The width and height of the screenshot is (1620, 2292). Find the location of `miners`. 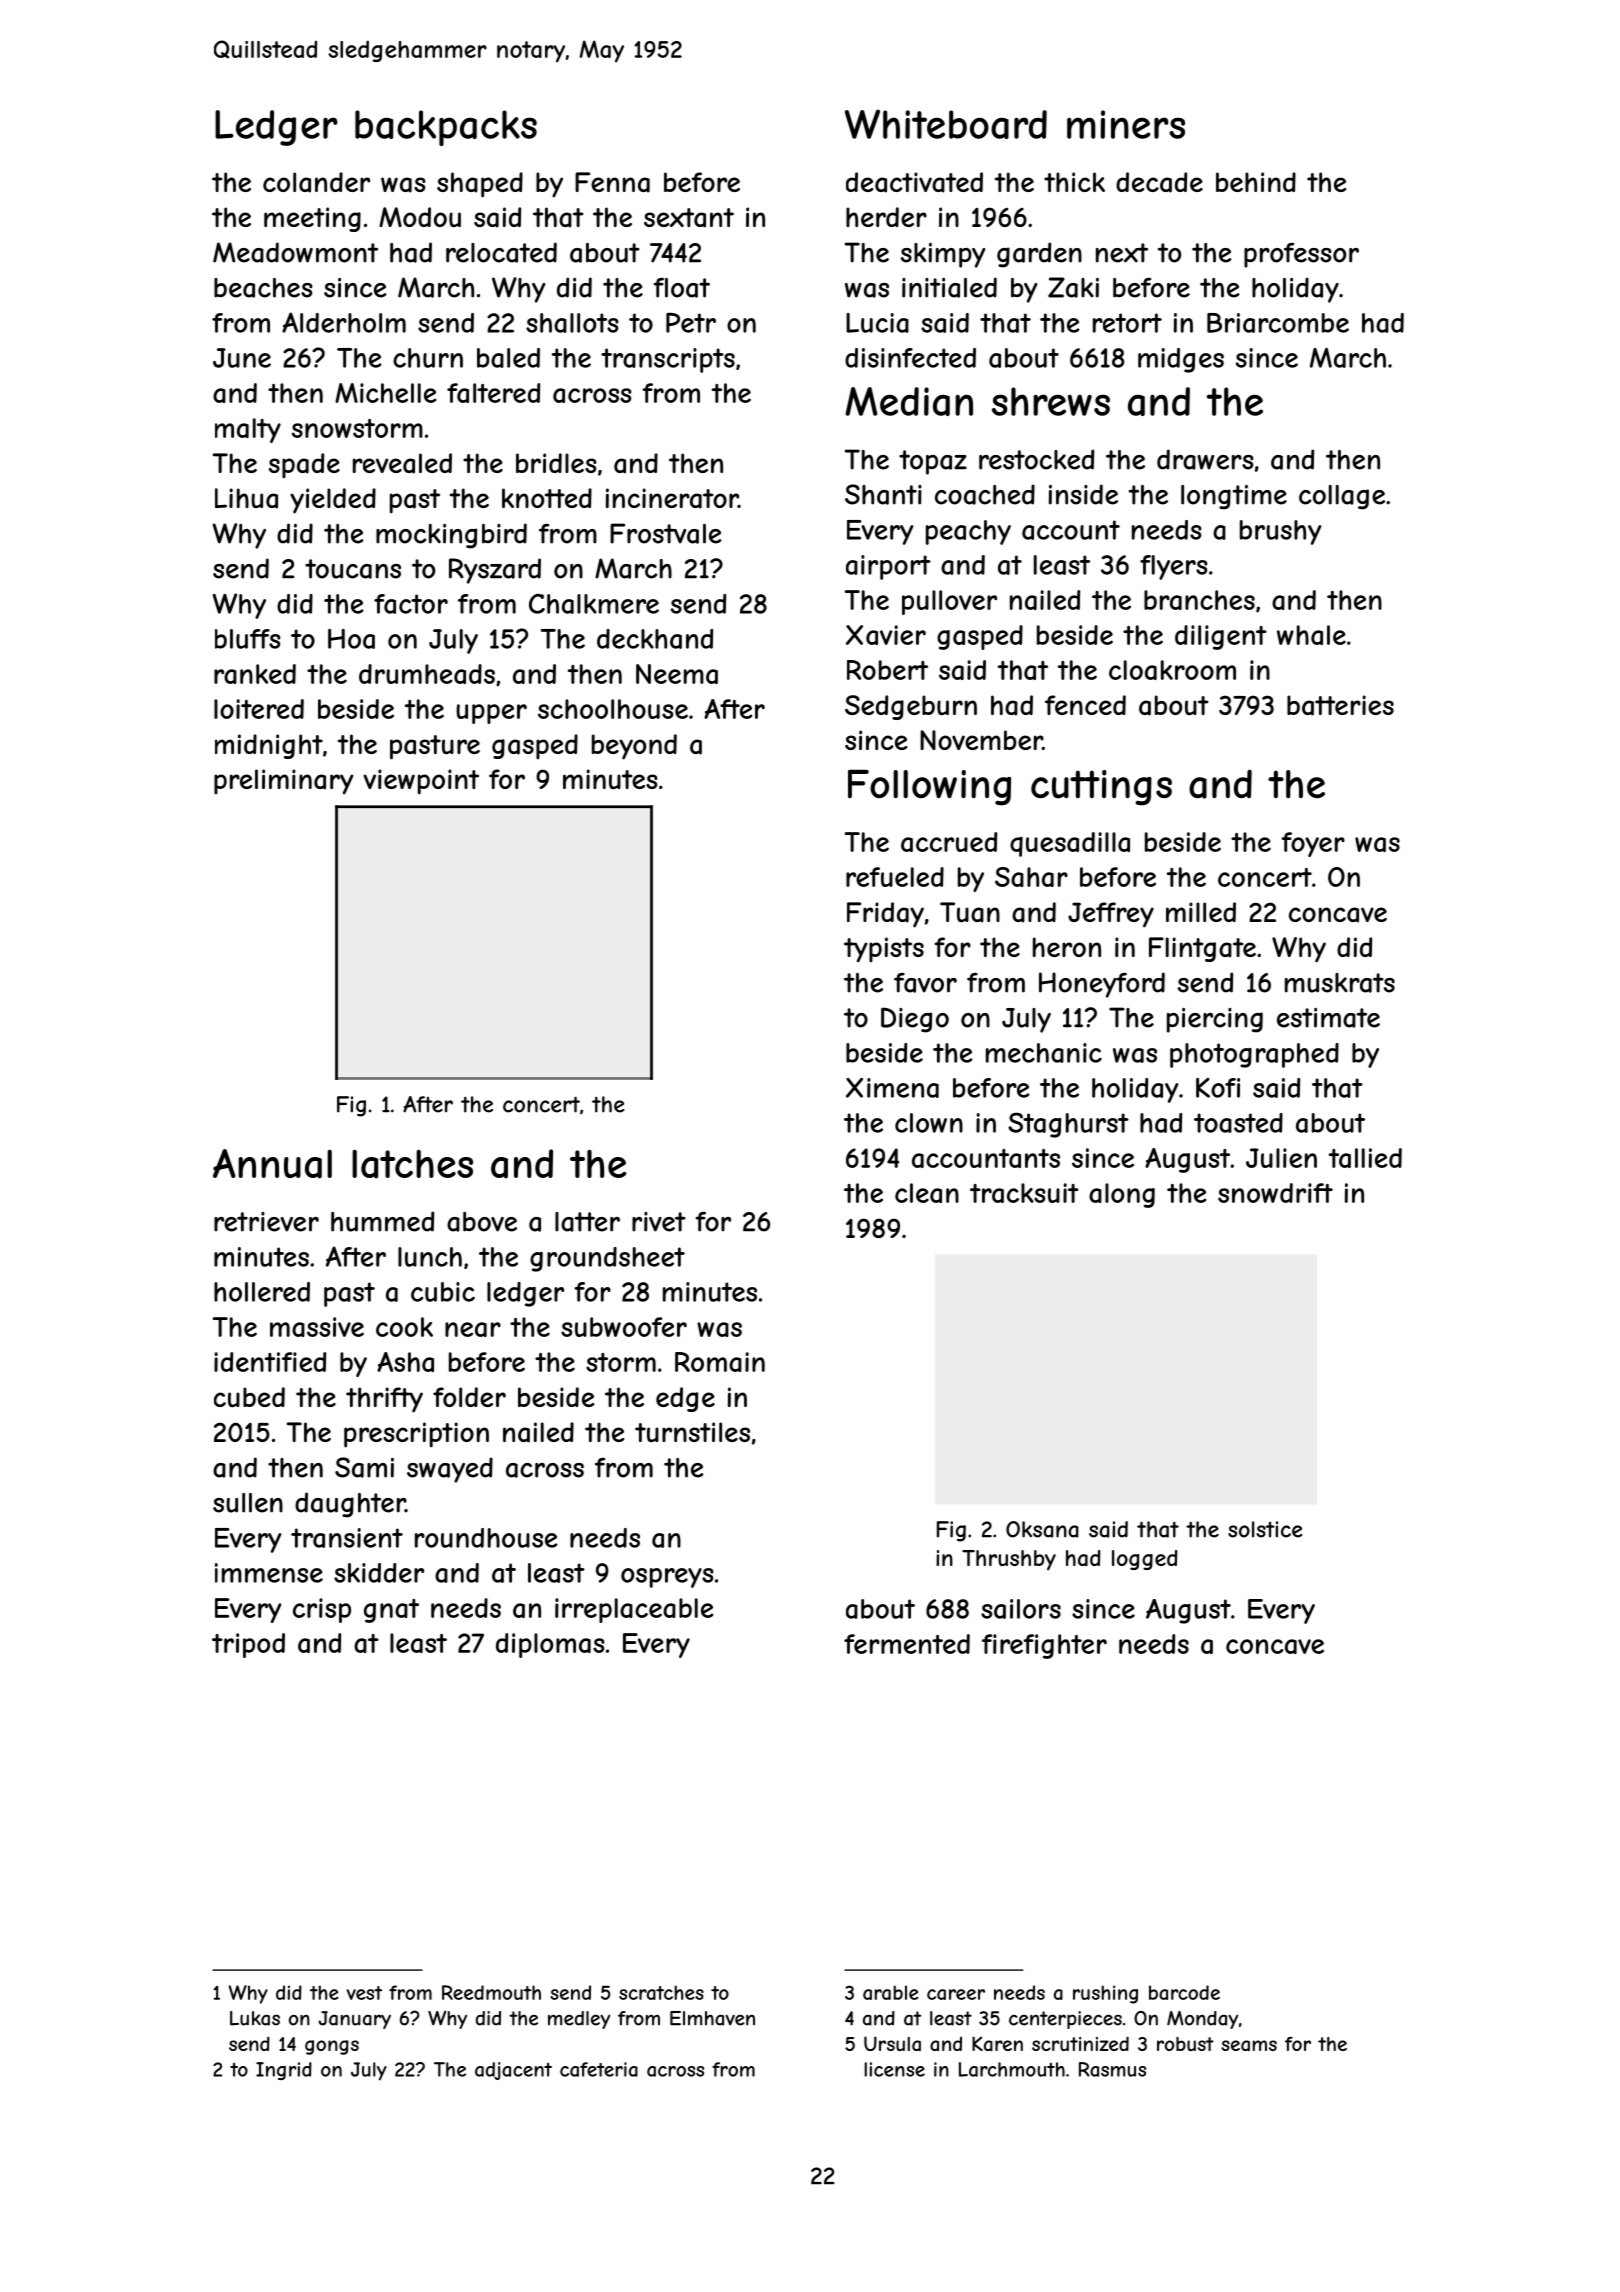

miners is located at coordinates (1126, 124).
